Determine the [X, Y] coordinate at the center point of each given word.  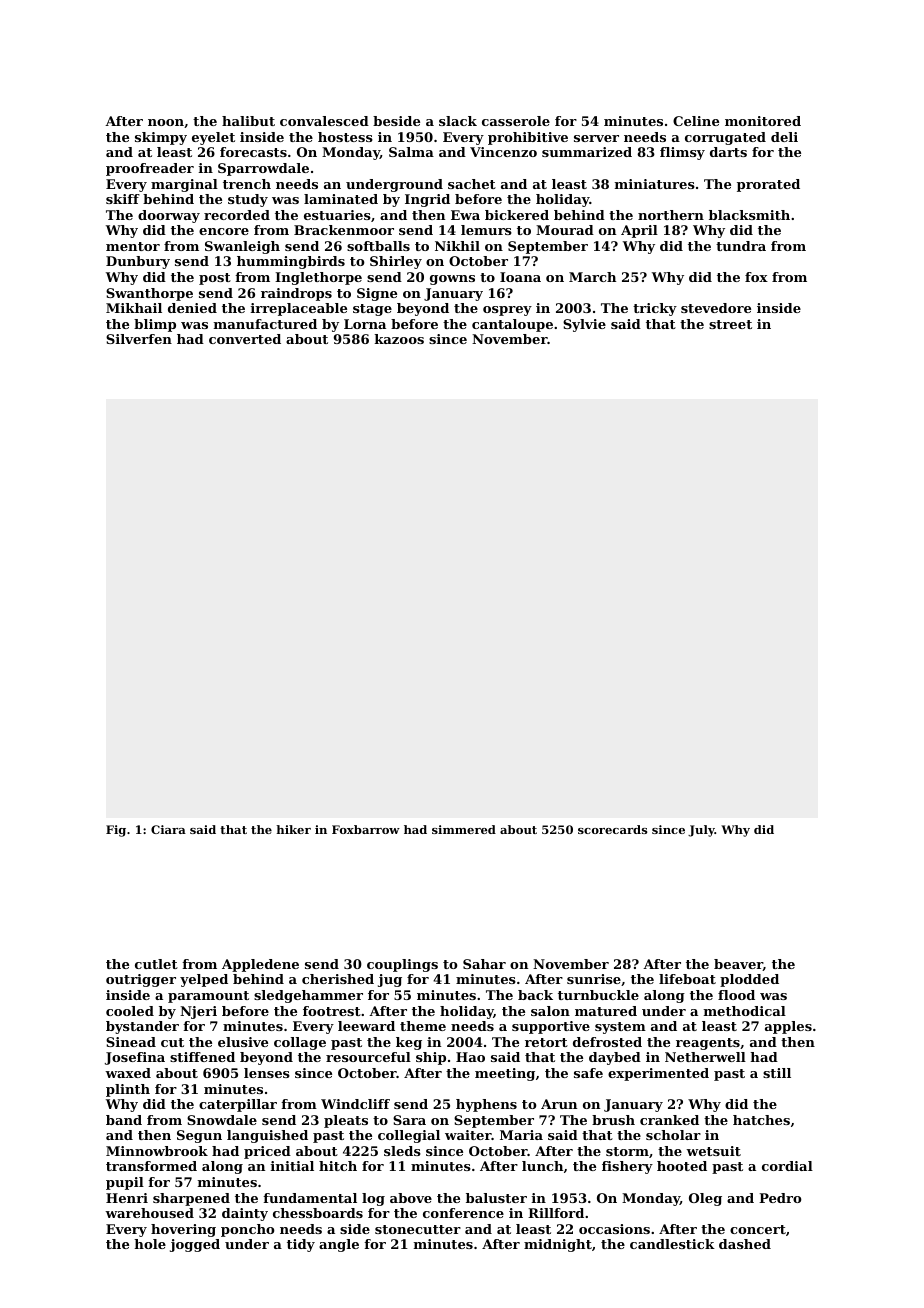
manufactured [265, 324]
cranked [669, 1120]
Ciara [168, 829]
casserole [516, 121]
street [730, 324]
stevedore [716, 308]
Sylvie [584, 325]
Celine [696, 121]
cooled [130, 1011]
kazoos [399, 339]
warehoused [149, 1213]
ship [431, 1058]
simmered [464, 829]
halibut [248, 121]
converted [245, 339]
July [701, 831]
